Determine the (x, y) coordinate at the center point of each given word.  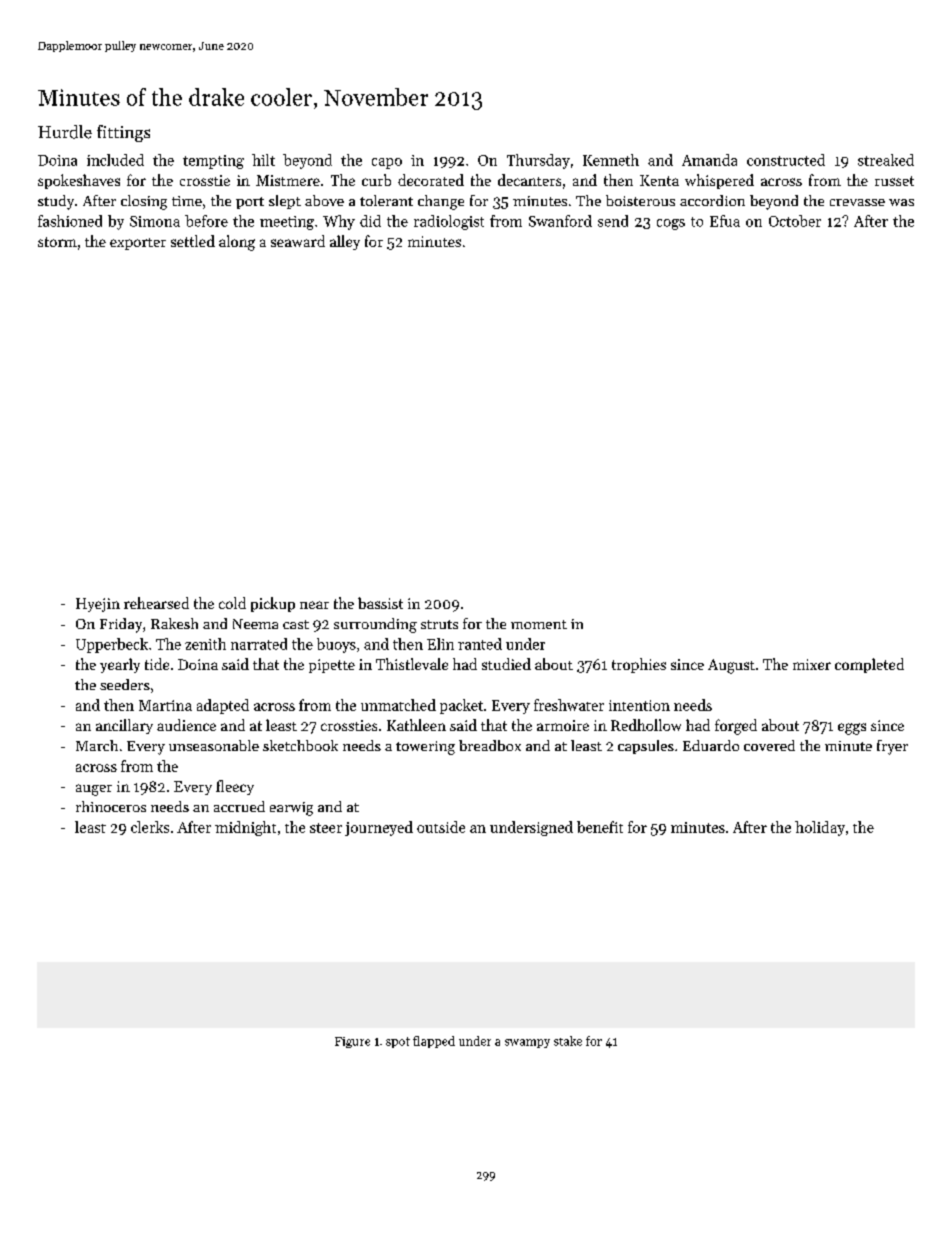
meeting (287, 223)
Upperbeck (112, 645)
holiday (820, 828)
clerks (150, 827)
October (795, 221)
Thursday (538, 161)
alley (345, 242)
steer (326, 828)
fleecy (235, 787)
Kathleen (416, 725)
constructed (786, 160)
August (731, 666)
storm (57, 242)
